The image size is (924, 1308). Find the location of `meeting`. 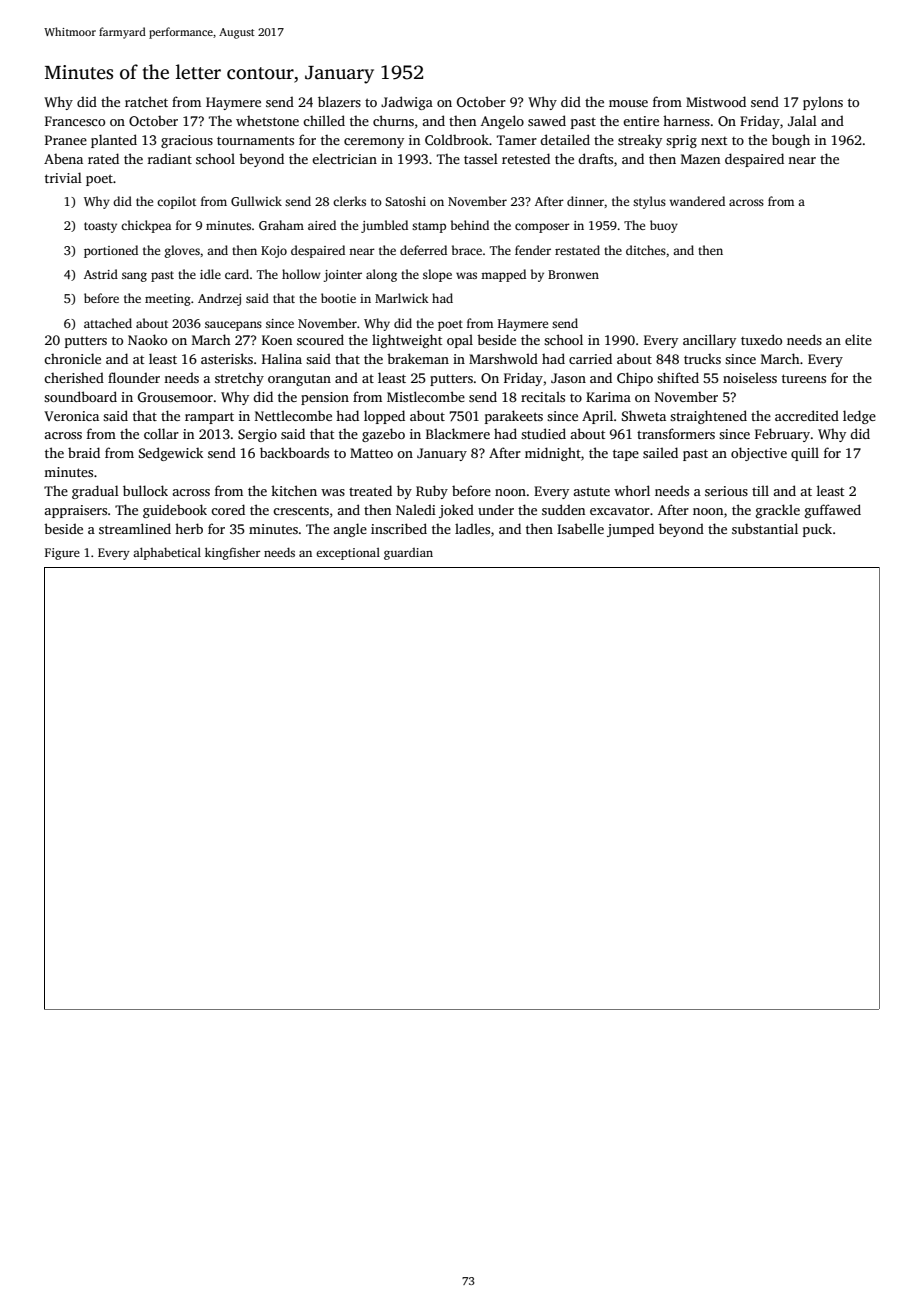

meeting is located at coordinates (168, 300).
